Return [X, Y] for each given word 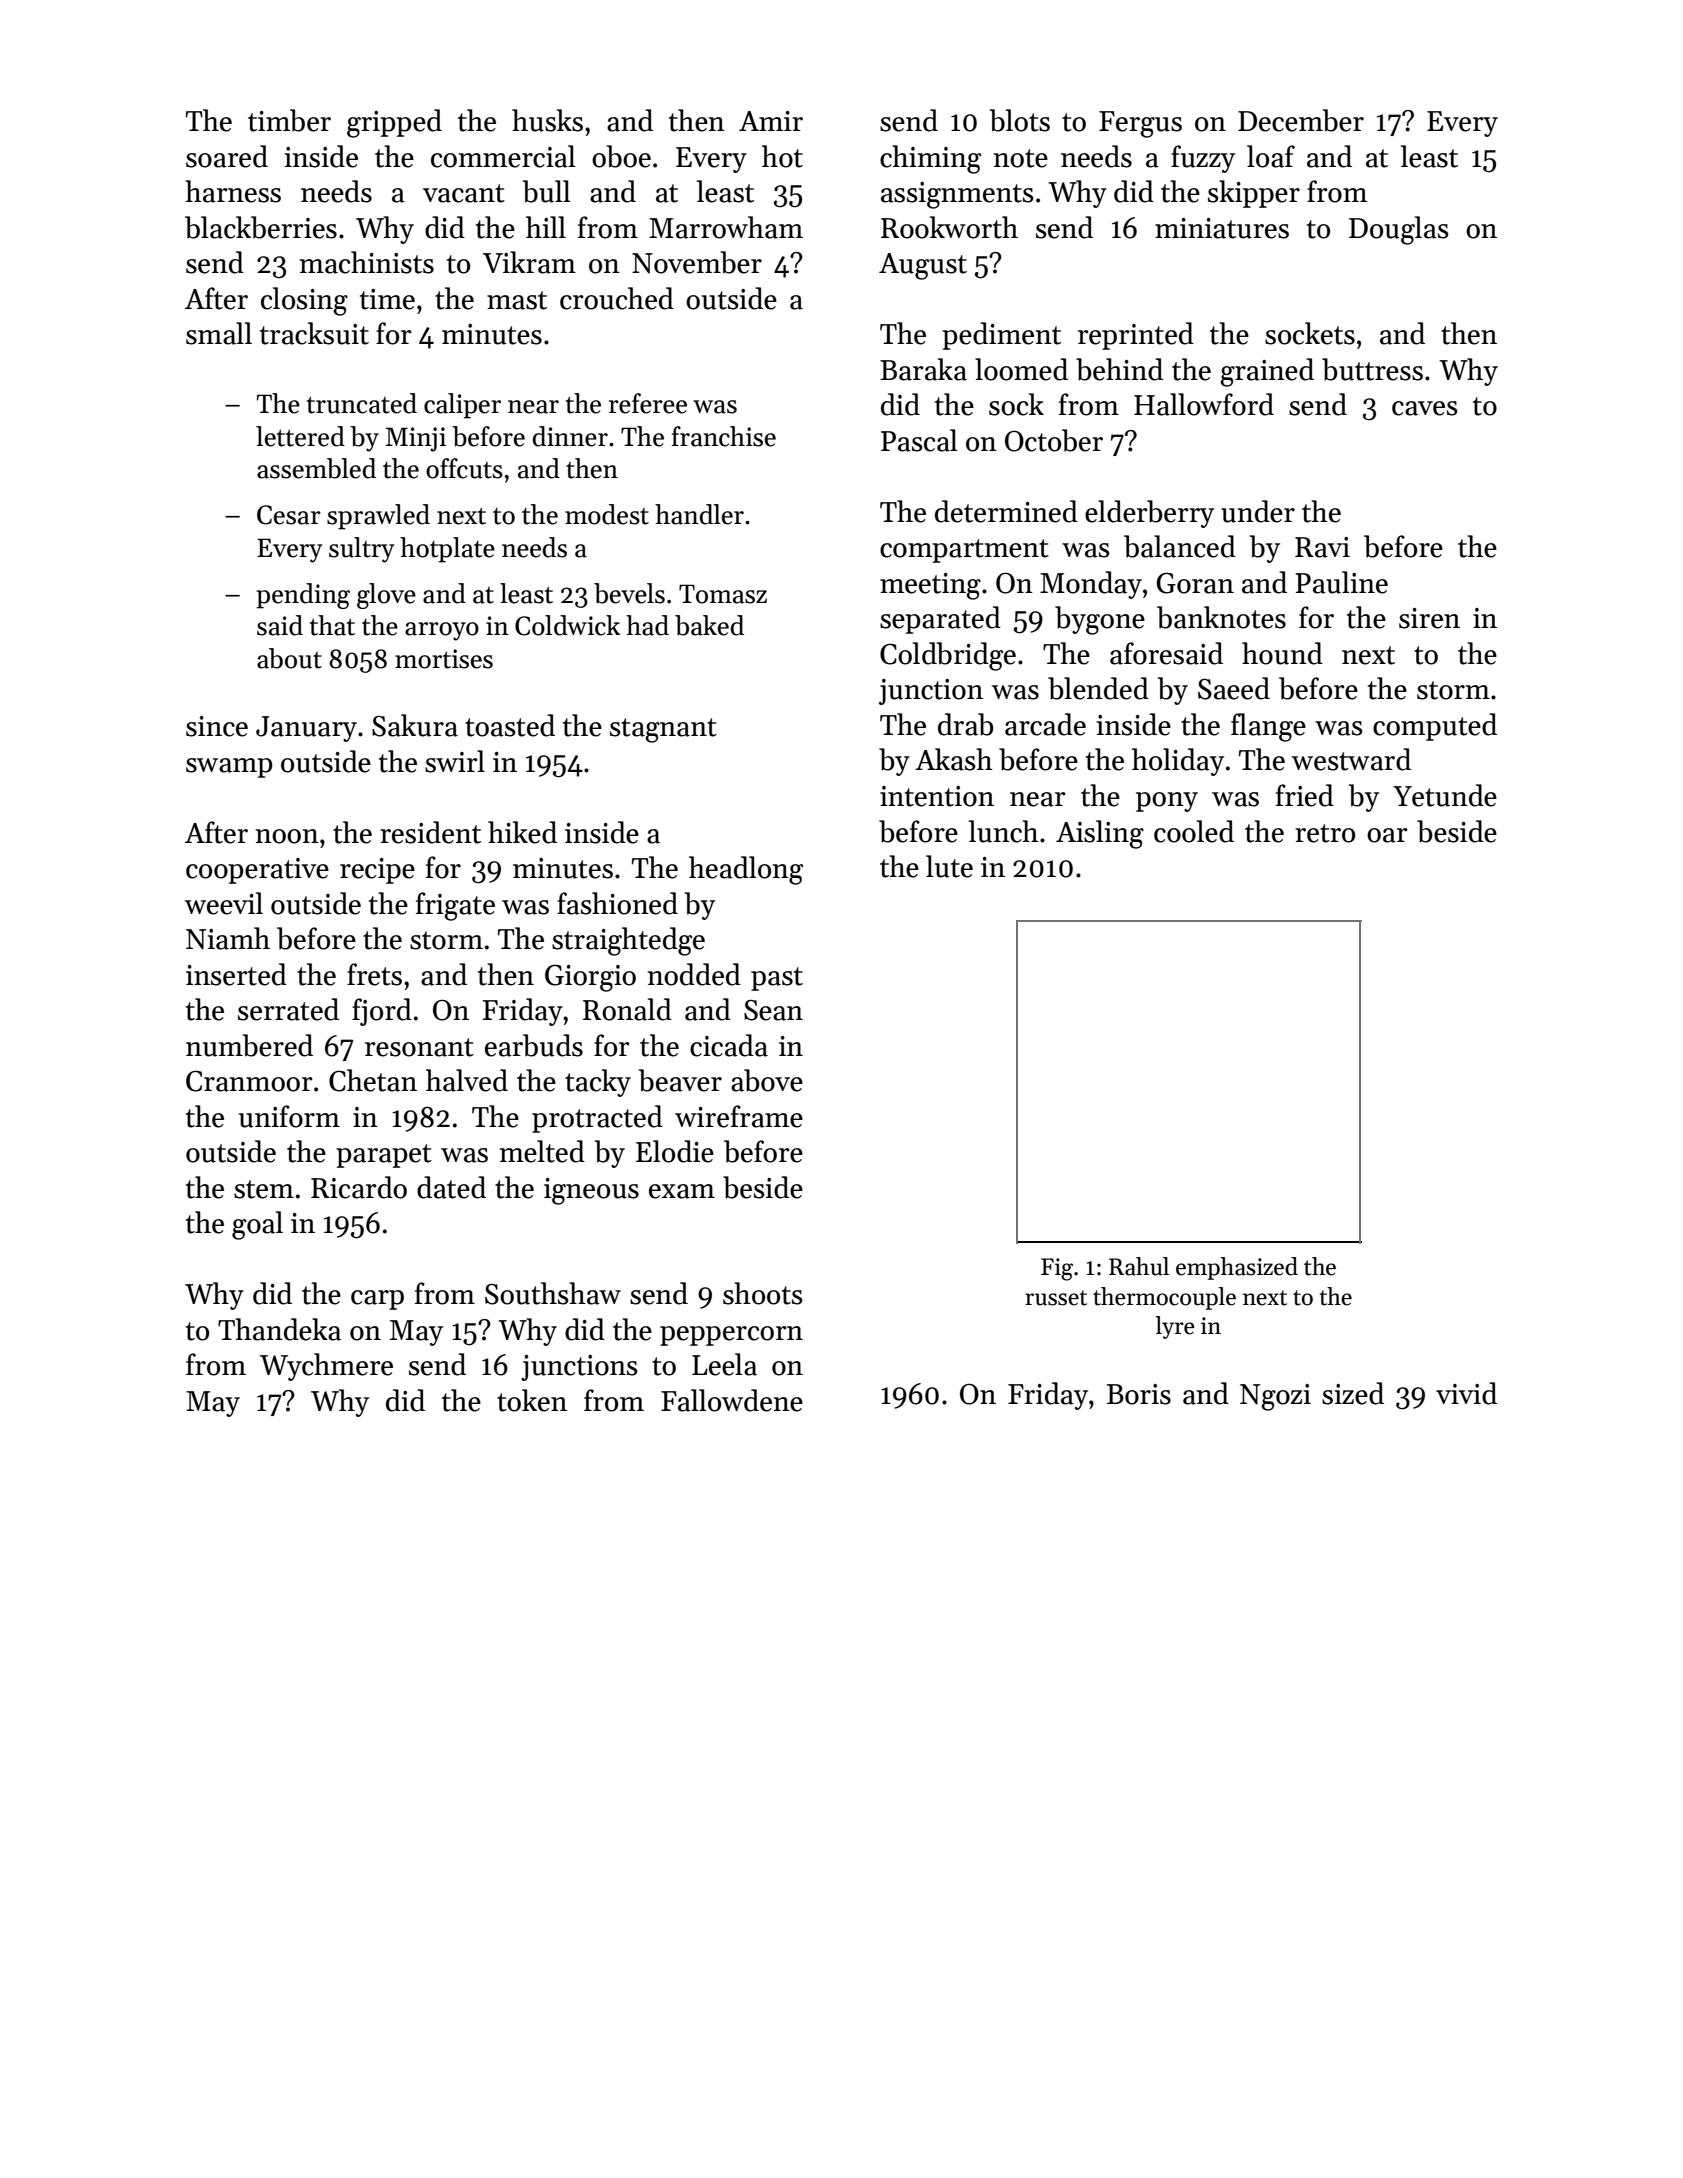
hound [1282, 653]
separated [940, 620]
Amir [771, 121]
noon [287, 836]
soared [227, 156]
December [1301, 120]
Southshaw [553, 1293]
